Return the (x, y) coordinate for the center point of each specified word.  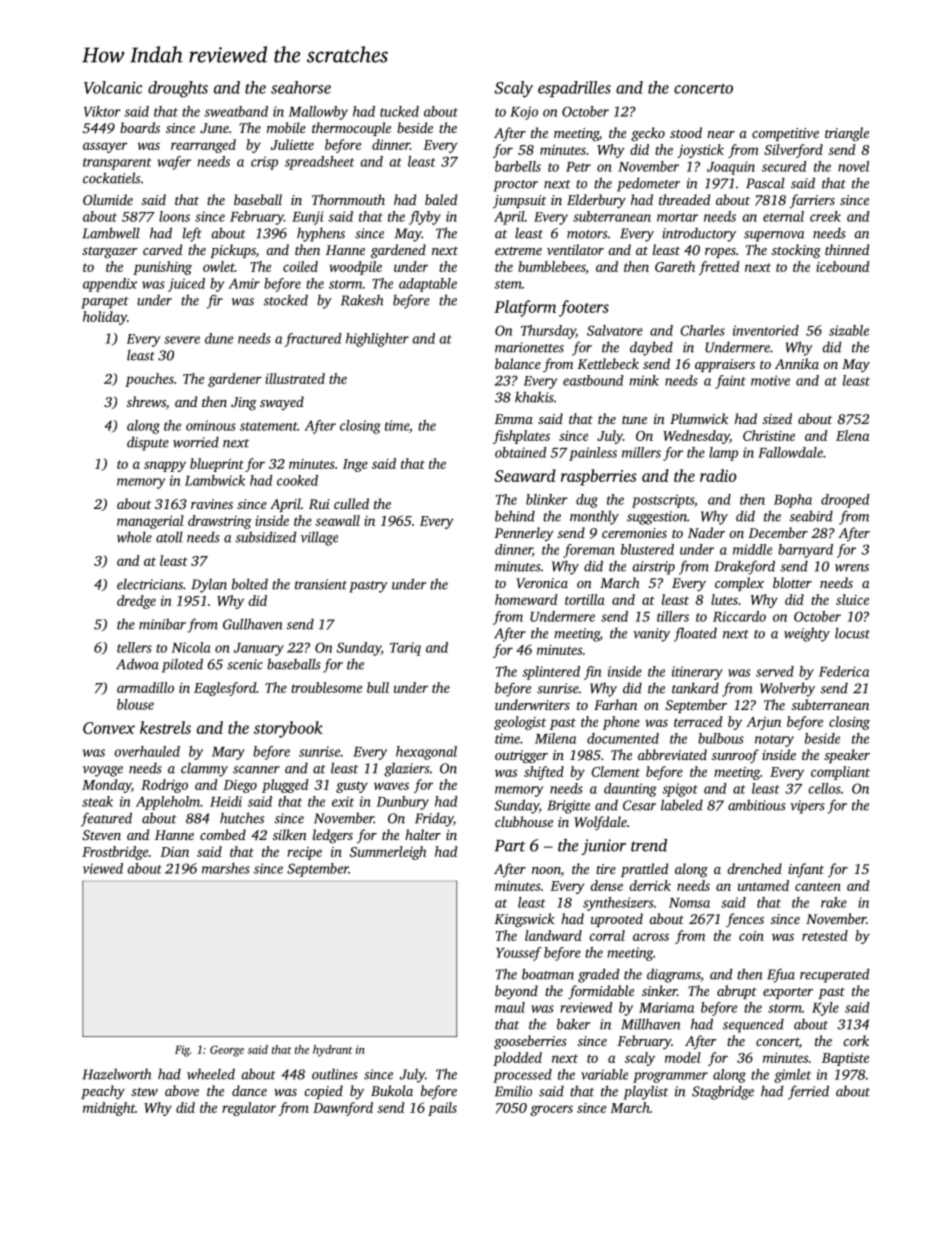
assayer (105, 147)
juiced (186, 285)
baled (441, 199)
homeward (526, 599)
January (259, 649)
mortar (677, 217)
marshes (226, 868)
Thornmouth (348, 199)
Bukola (392, 1090)
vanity (651, 635)
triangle (847, 134)
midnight (109, 1109)
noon (546, 870)
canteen (818, 886)
